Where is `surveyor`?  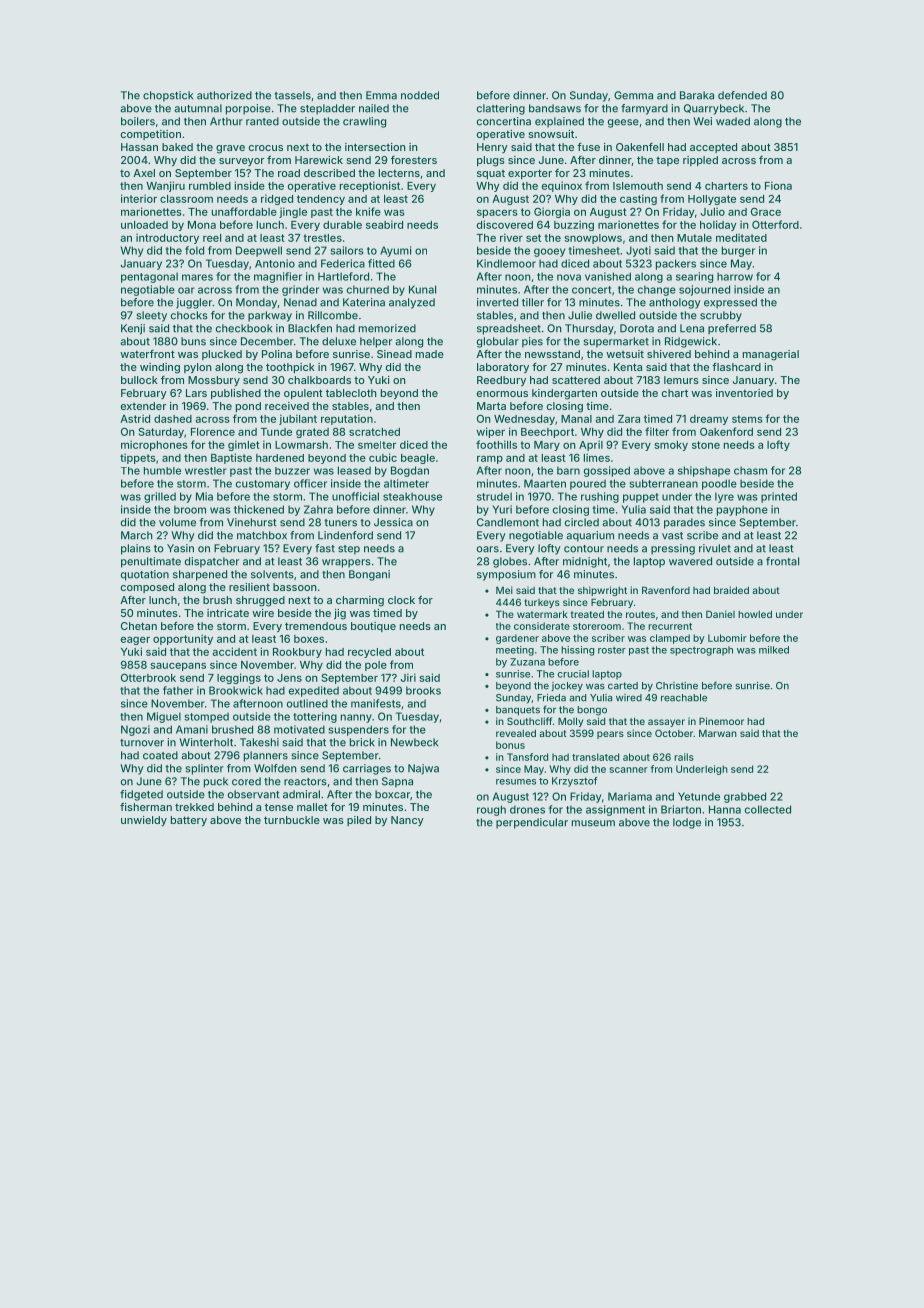
surveyor is located at coordinates (241, 162).
